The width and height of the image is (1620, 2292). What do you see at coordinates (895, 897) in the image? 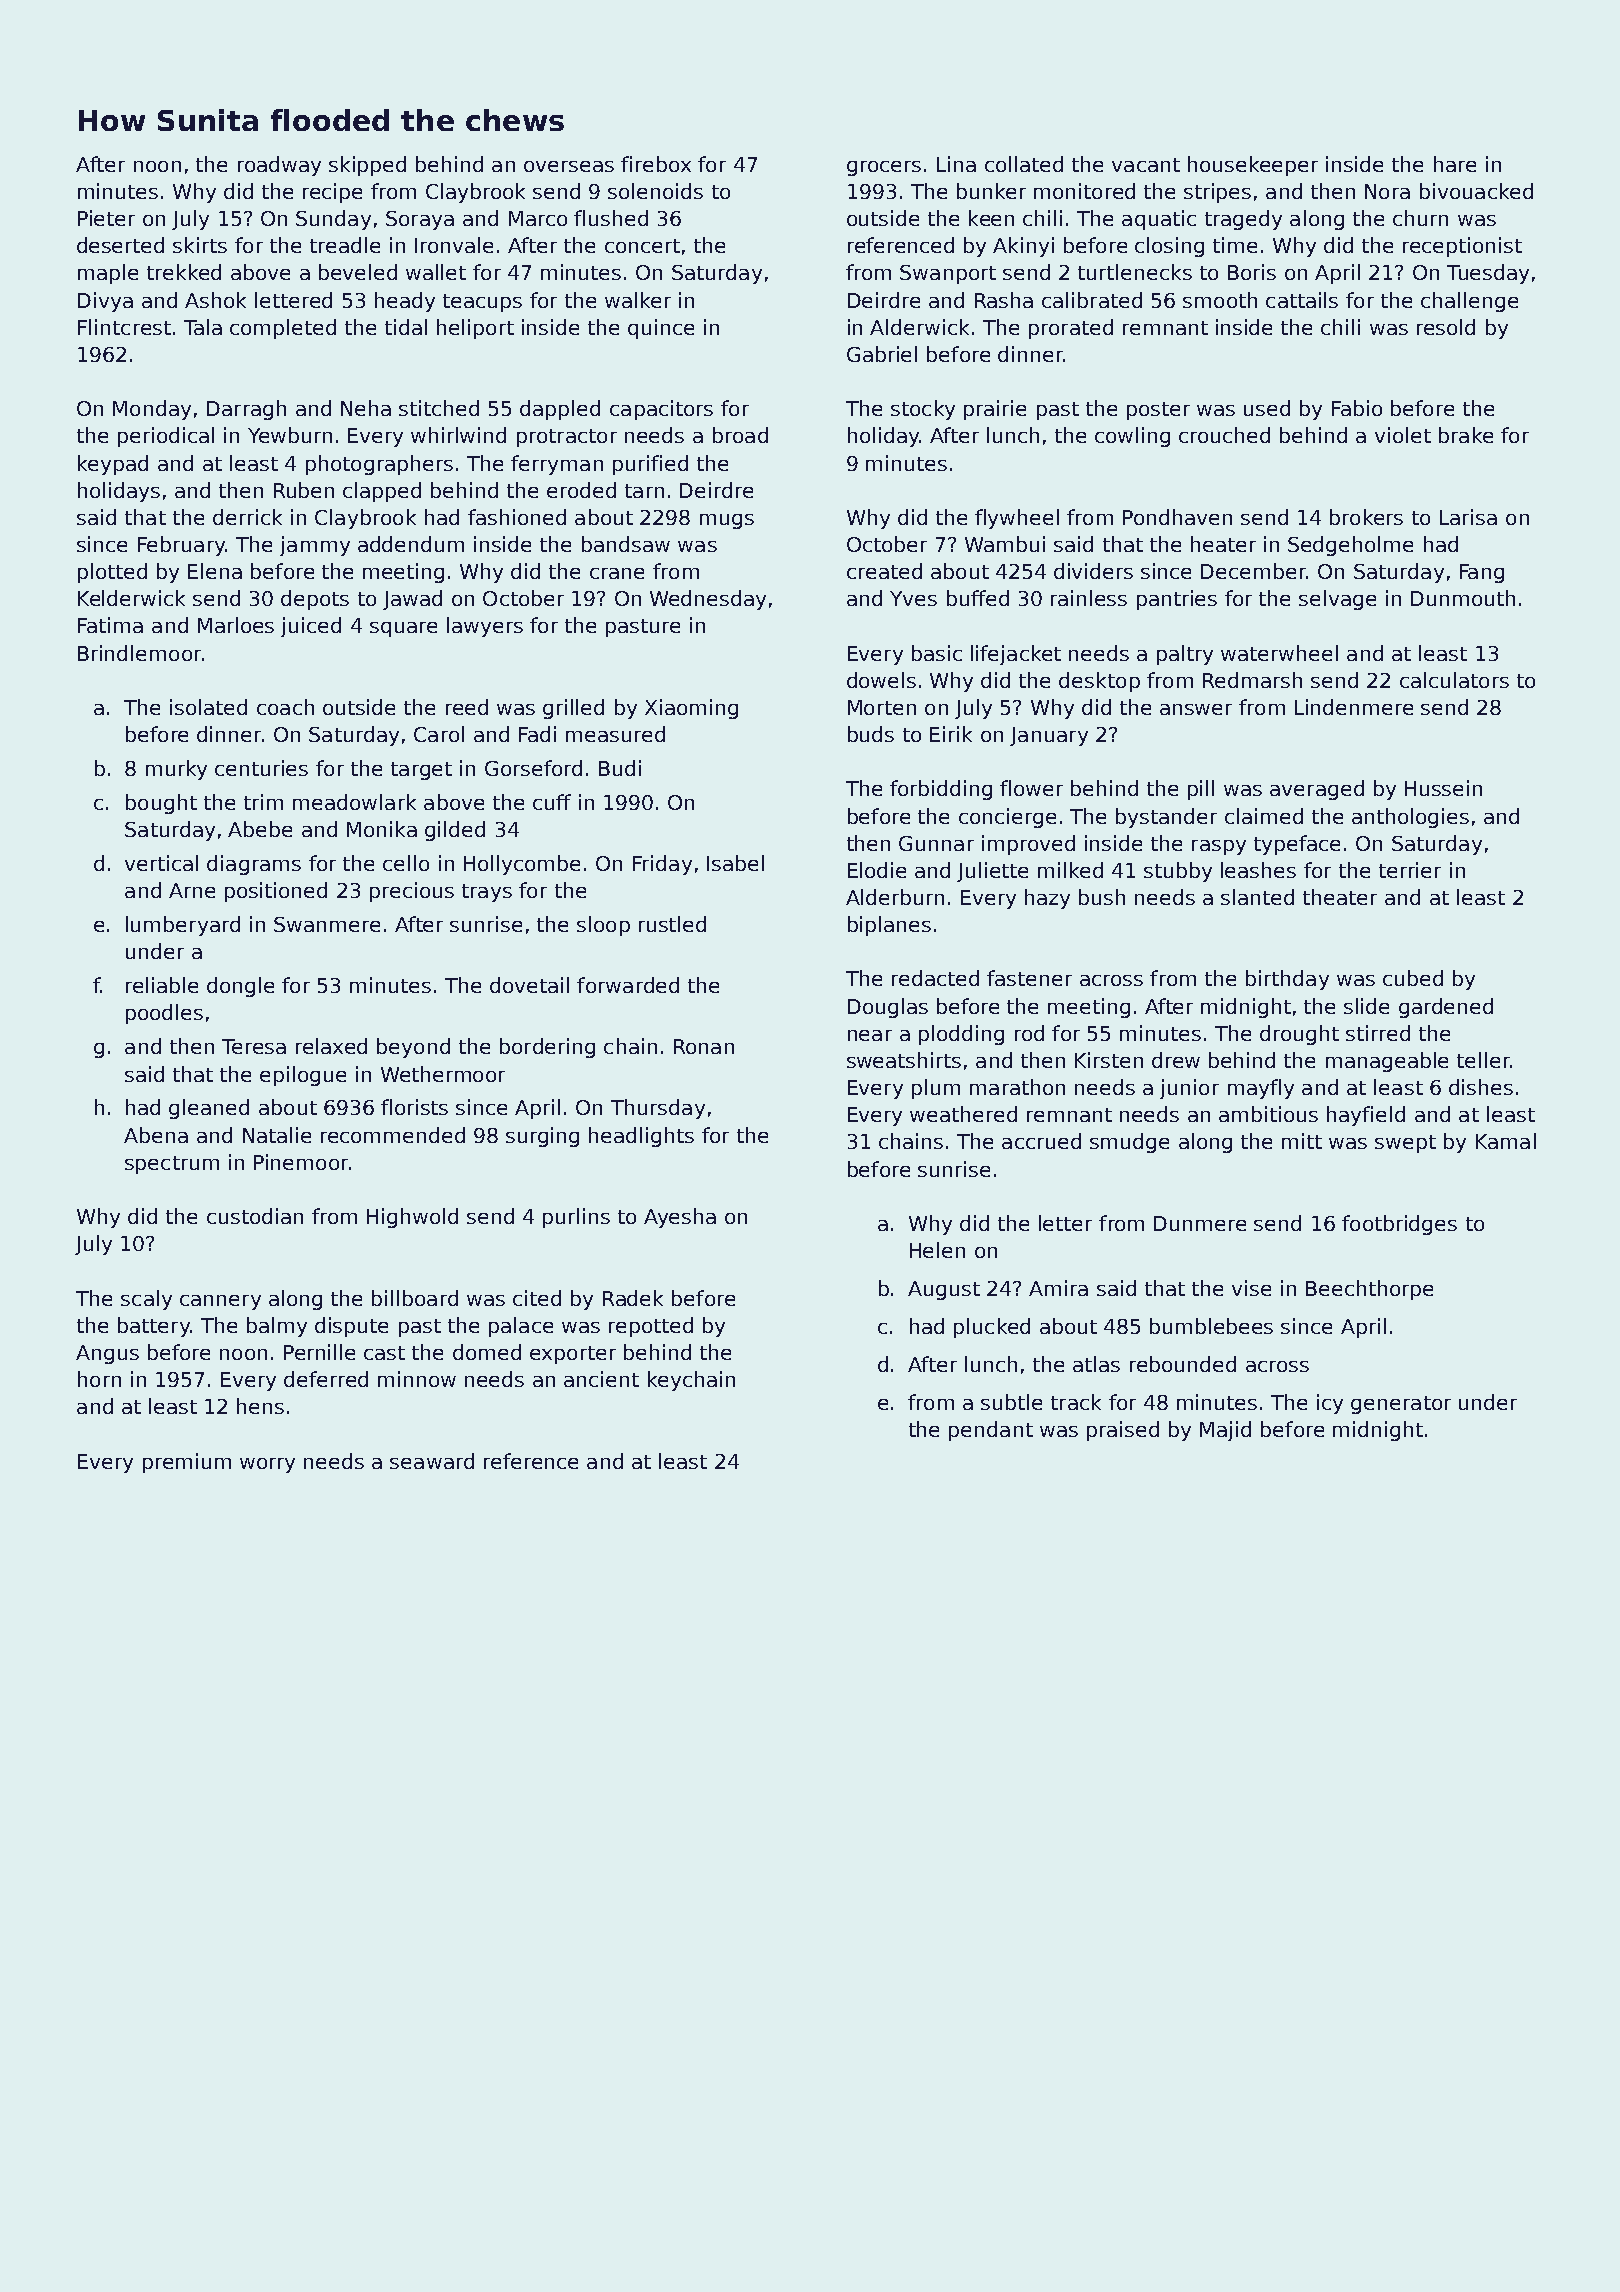
I see `Alderburn` at bounding box center [895, 897].
